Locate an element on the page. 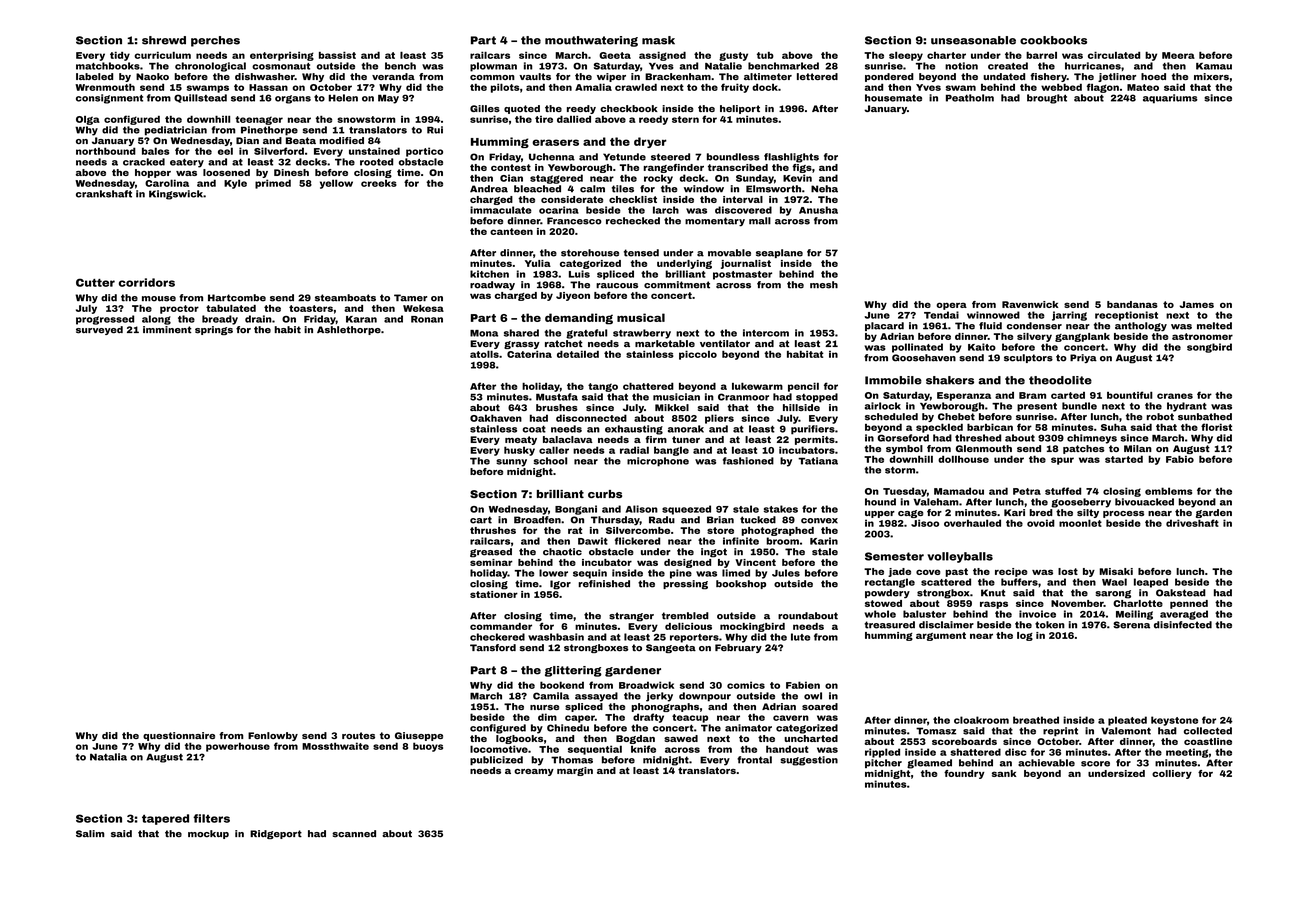 Image resolution: width=1308 pixels, height=924 pixels. brought is located at coordinates (1047, 99).
